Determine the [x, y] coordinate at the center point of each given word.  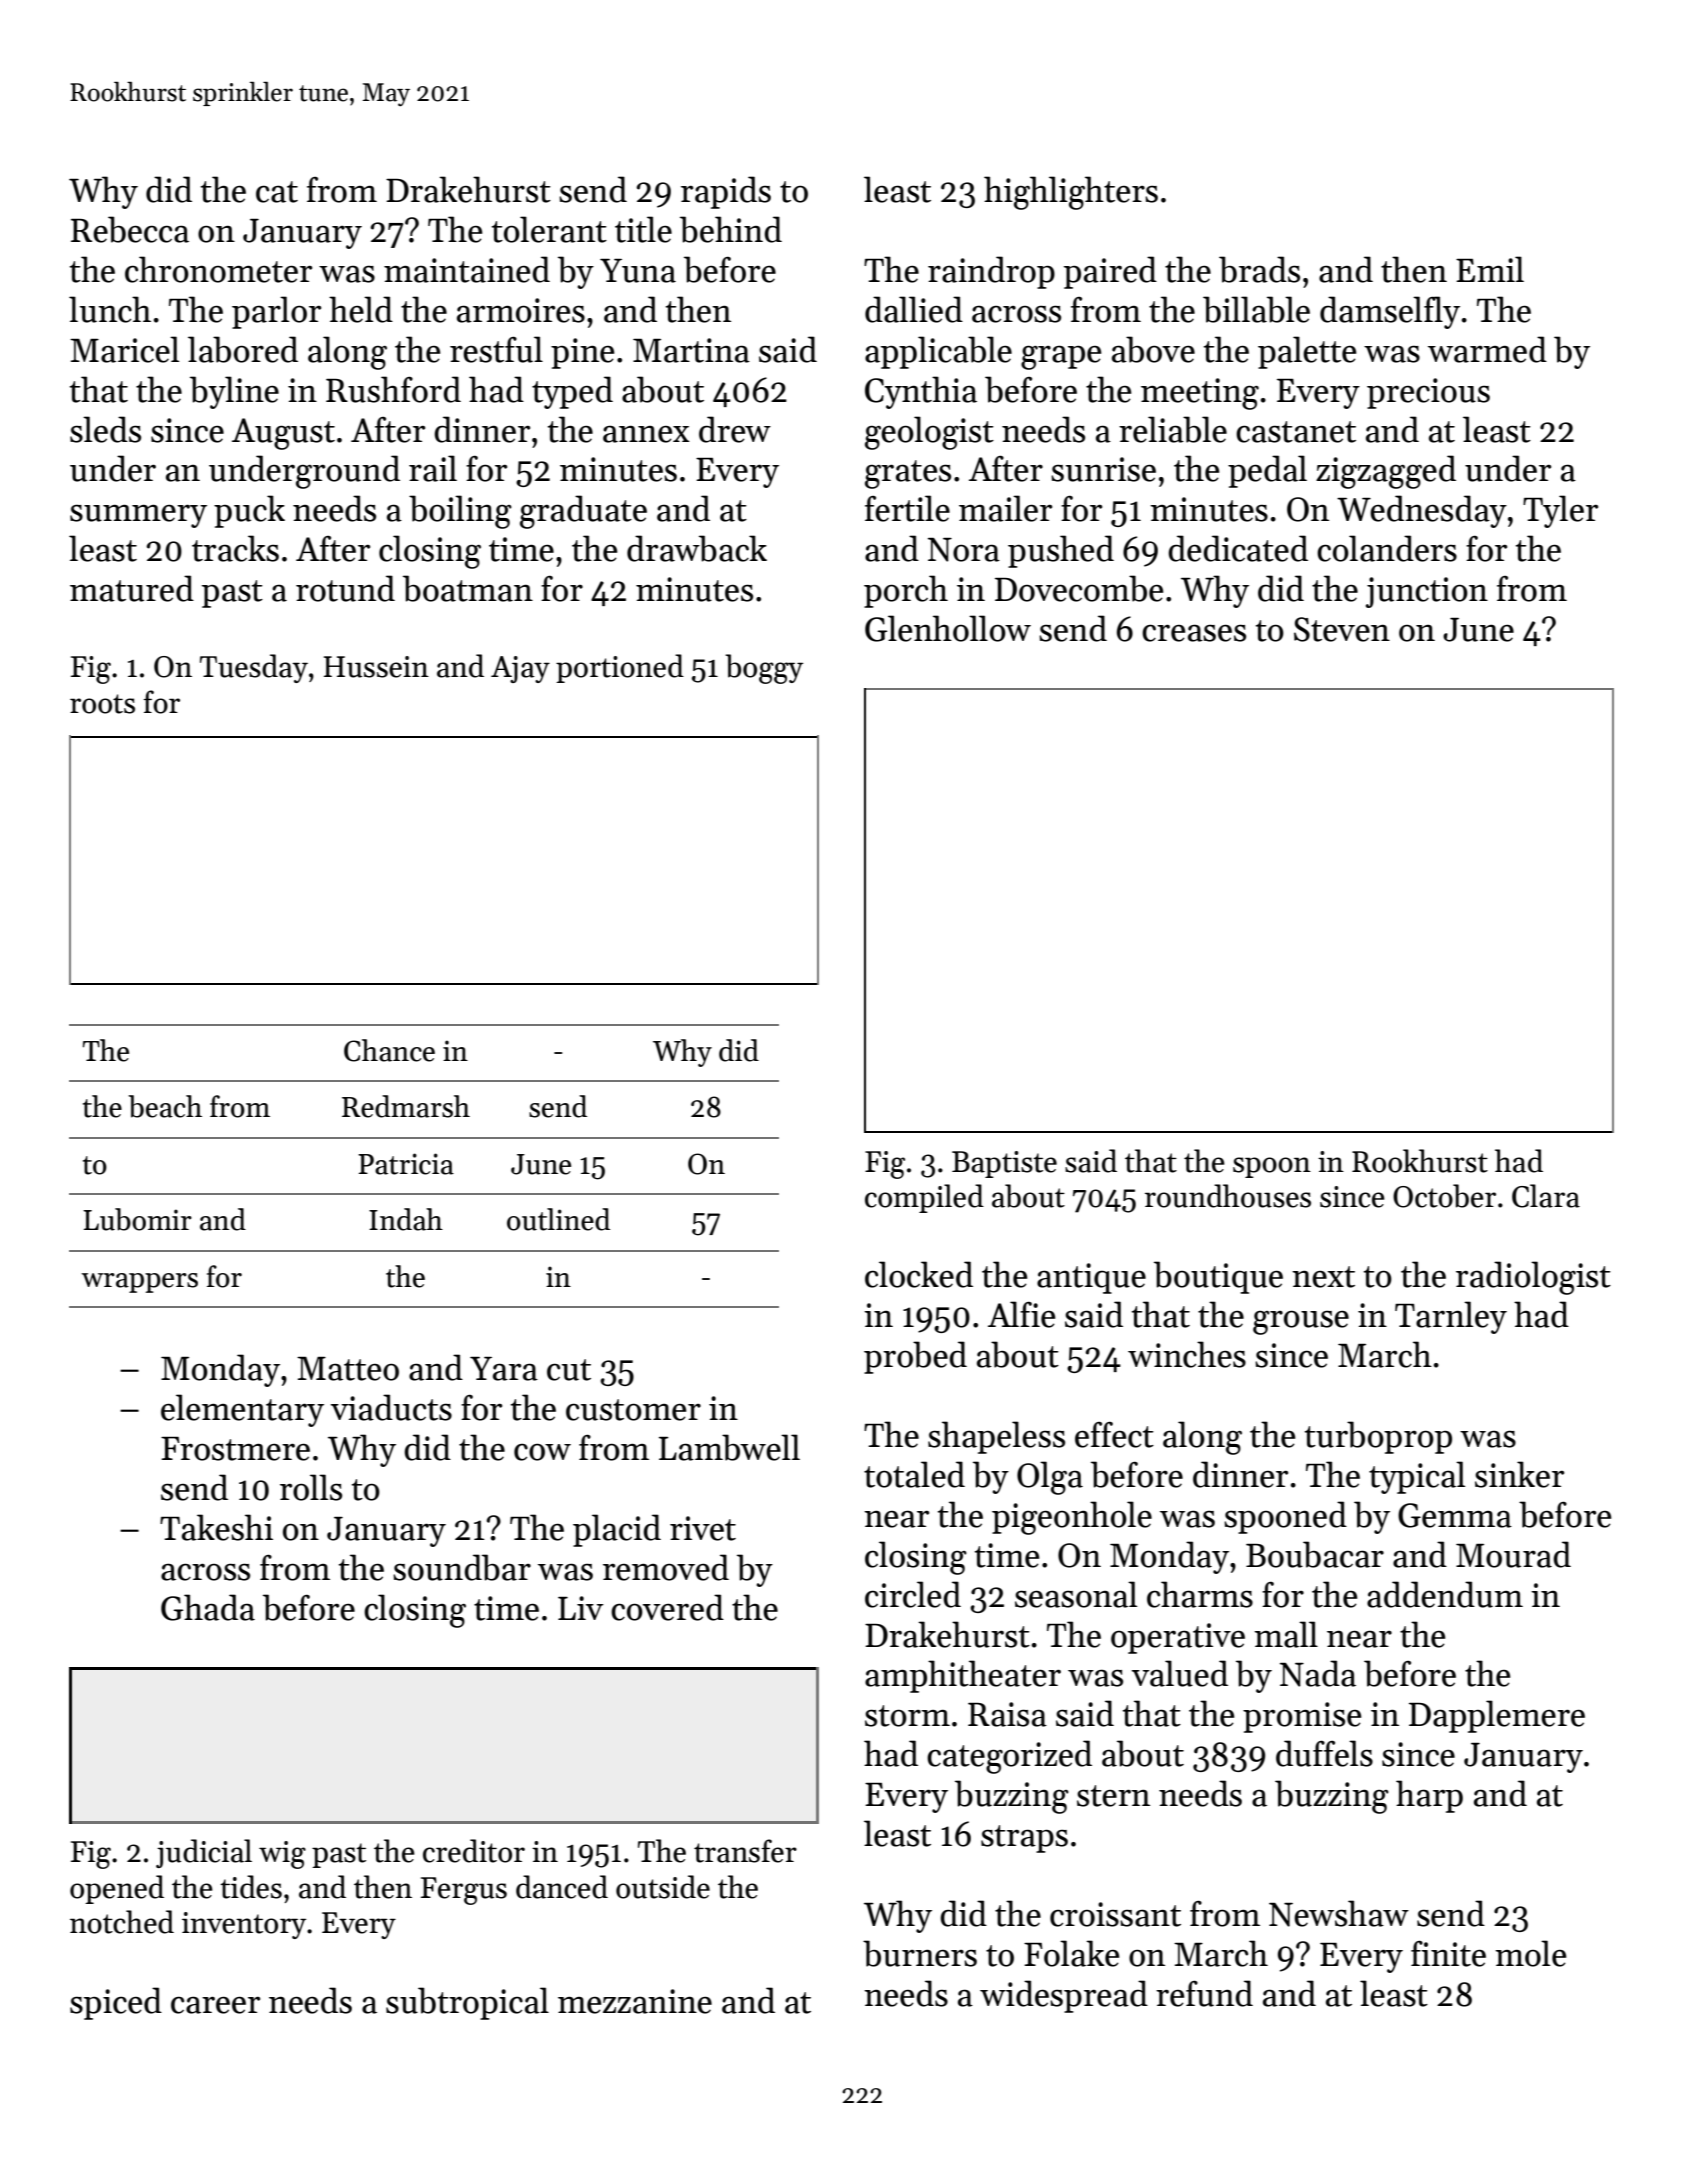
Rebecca [130, 229]
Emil [1490, 269]
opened [117, 1889]
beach [165, 1106]
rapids [726, 192]
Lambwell [729, 1447]
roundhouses [1228, 1196]
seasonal [1076, 1594]
